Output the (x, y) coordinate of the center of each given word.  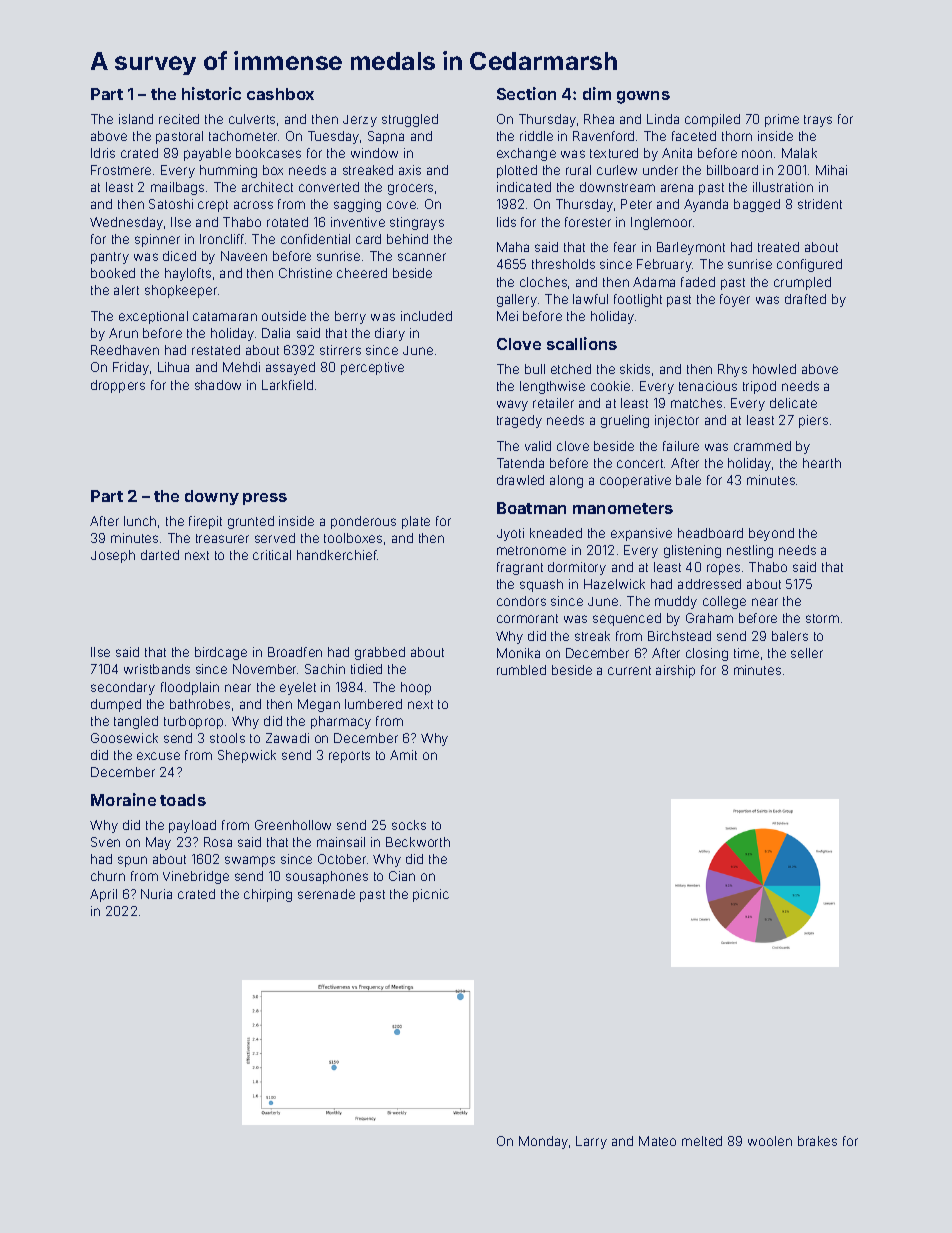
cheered (362, 273)
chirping (268, 895)
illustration (783, 187)
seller (807, 653)
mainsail (341, 842)
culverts (252, 119)
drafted (805, 299)
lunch (140, 521)
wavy (512, 405)
